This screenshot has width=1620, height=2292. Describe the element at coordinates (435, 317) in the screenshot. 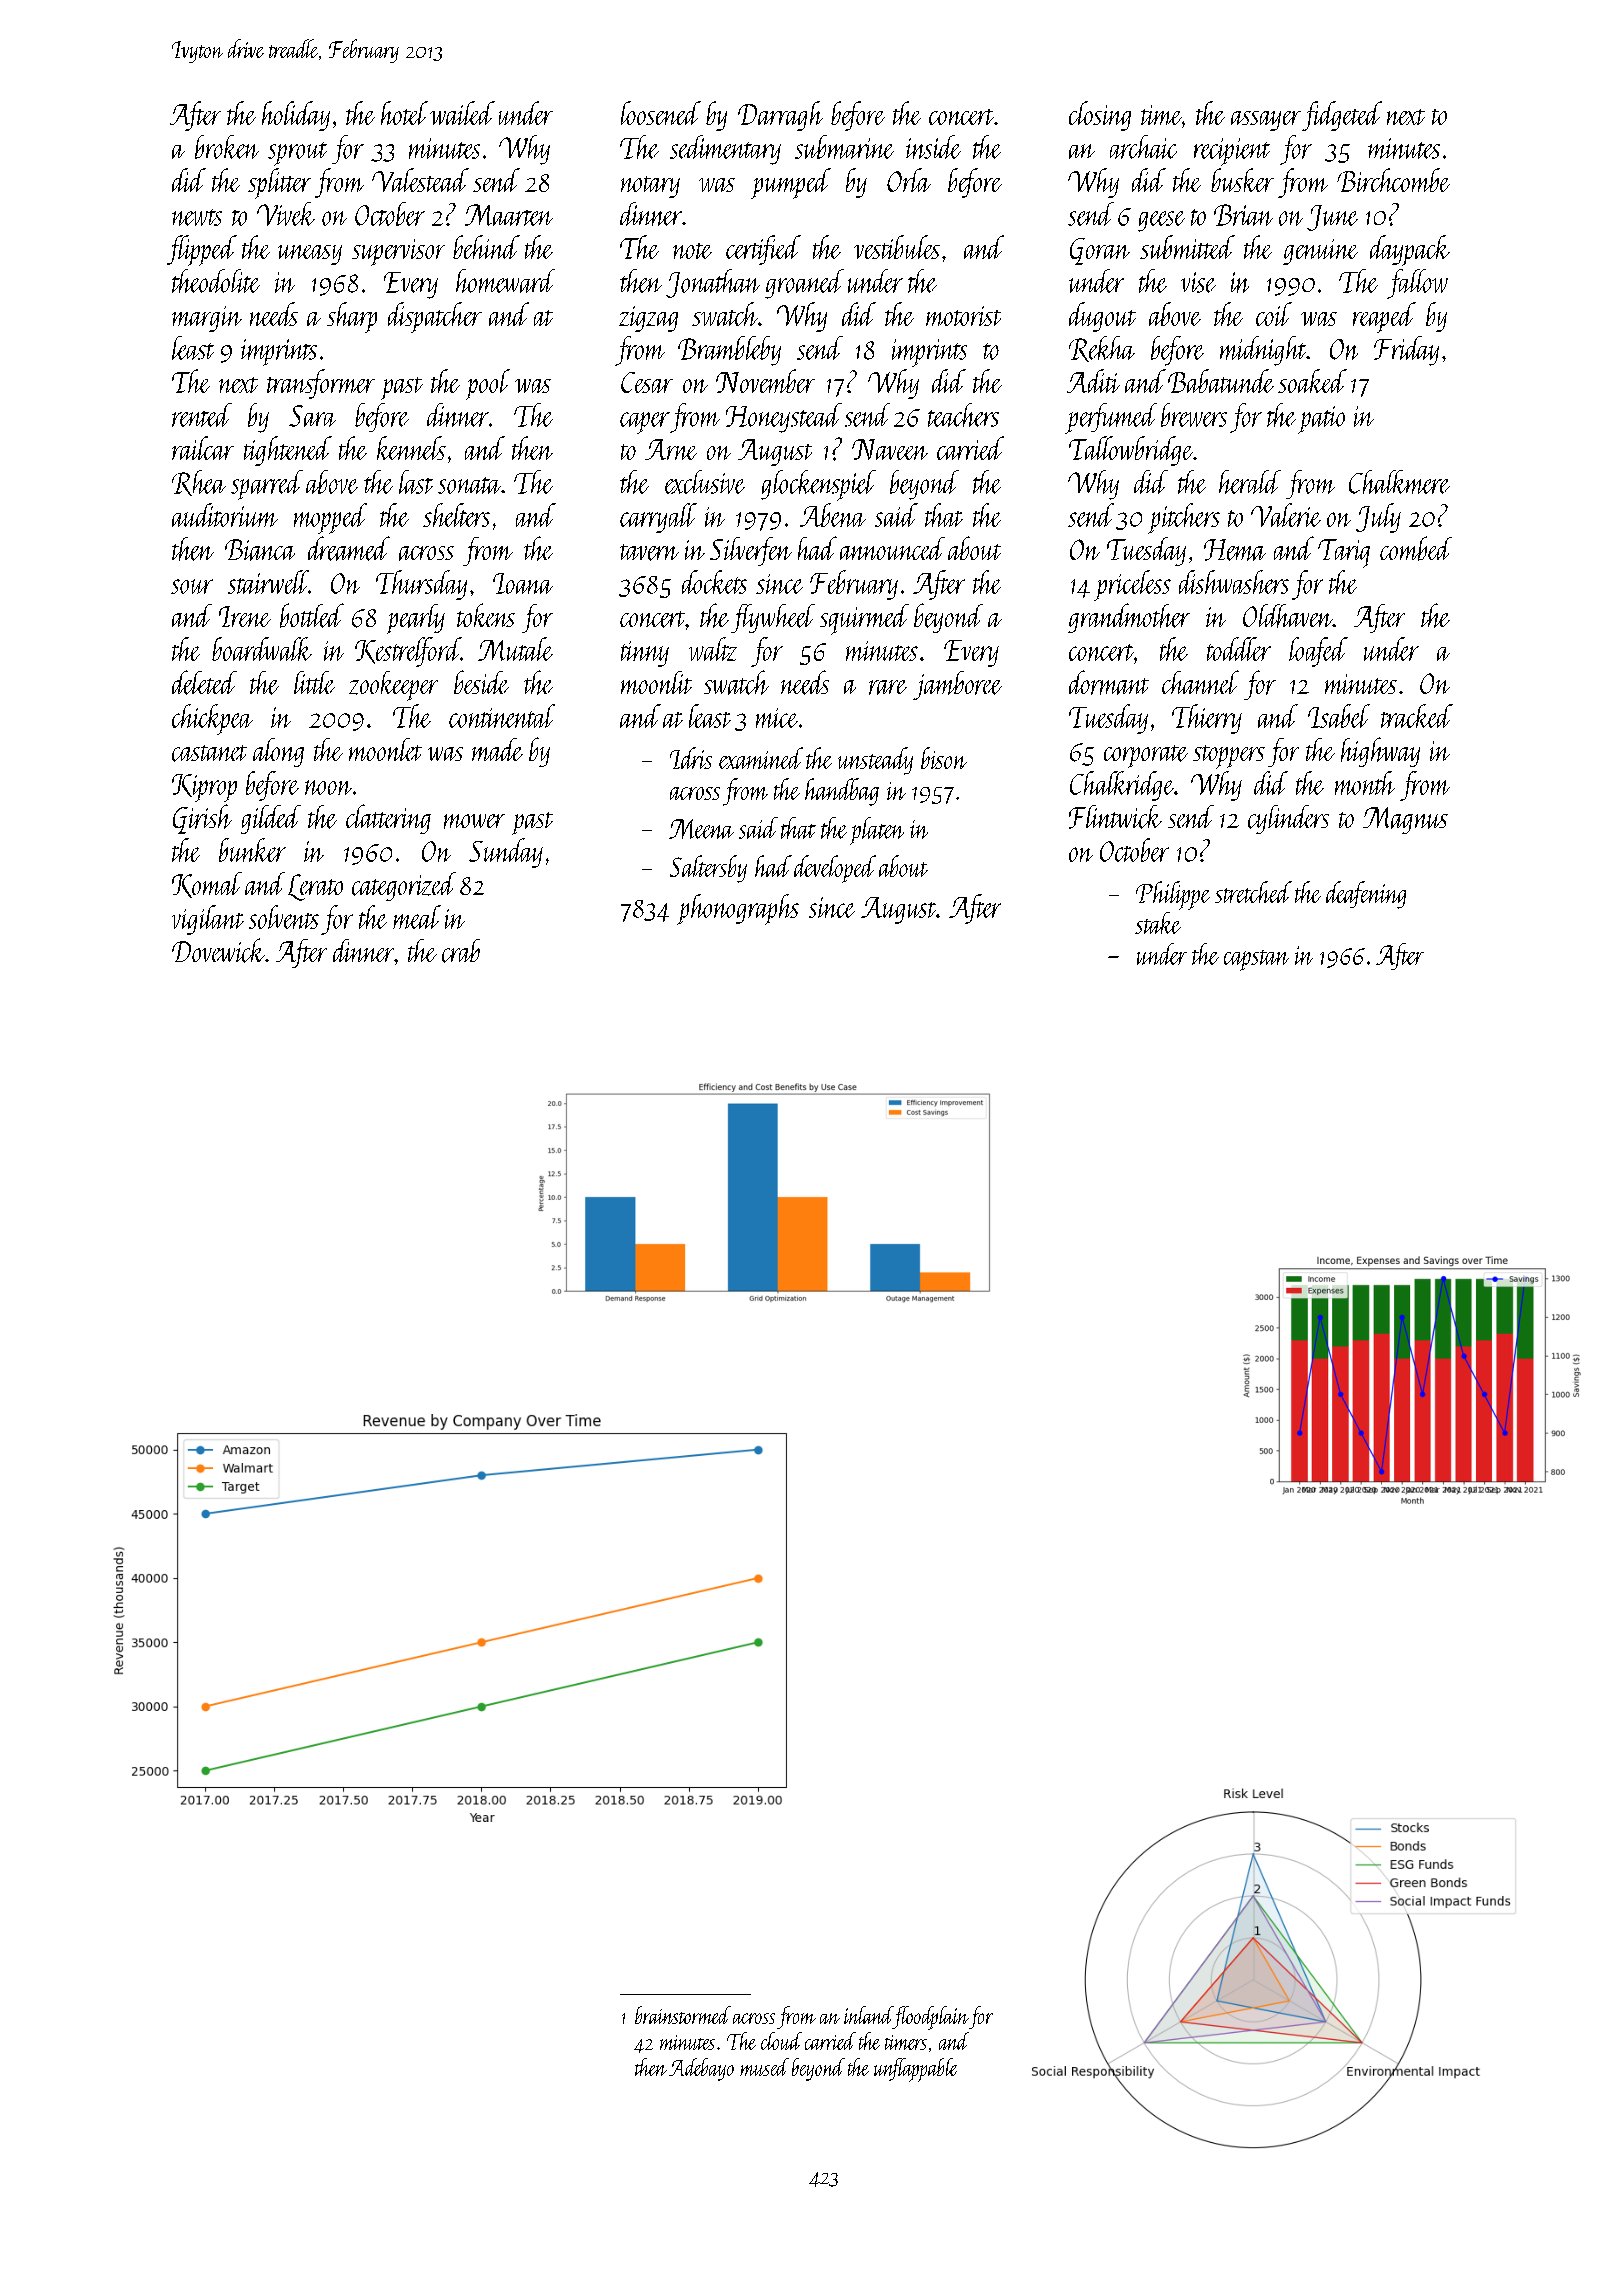

I see `dispatcher` at that location.
